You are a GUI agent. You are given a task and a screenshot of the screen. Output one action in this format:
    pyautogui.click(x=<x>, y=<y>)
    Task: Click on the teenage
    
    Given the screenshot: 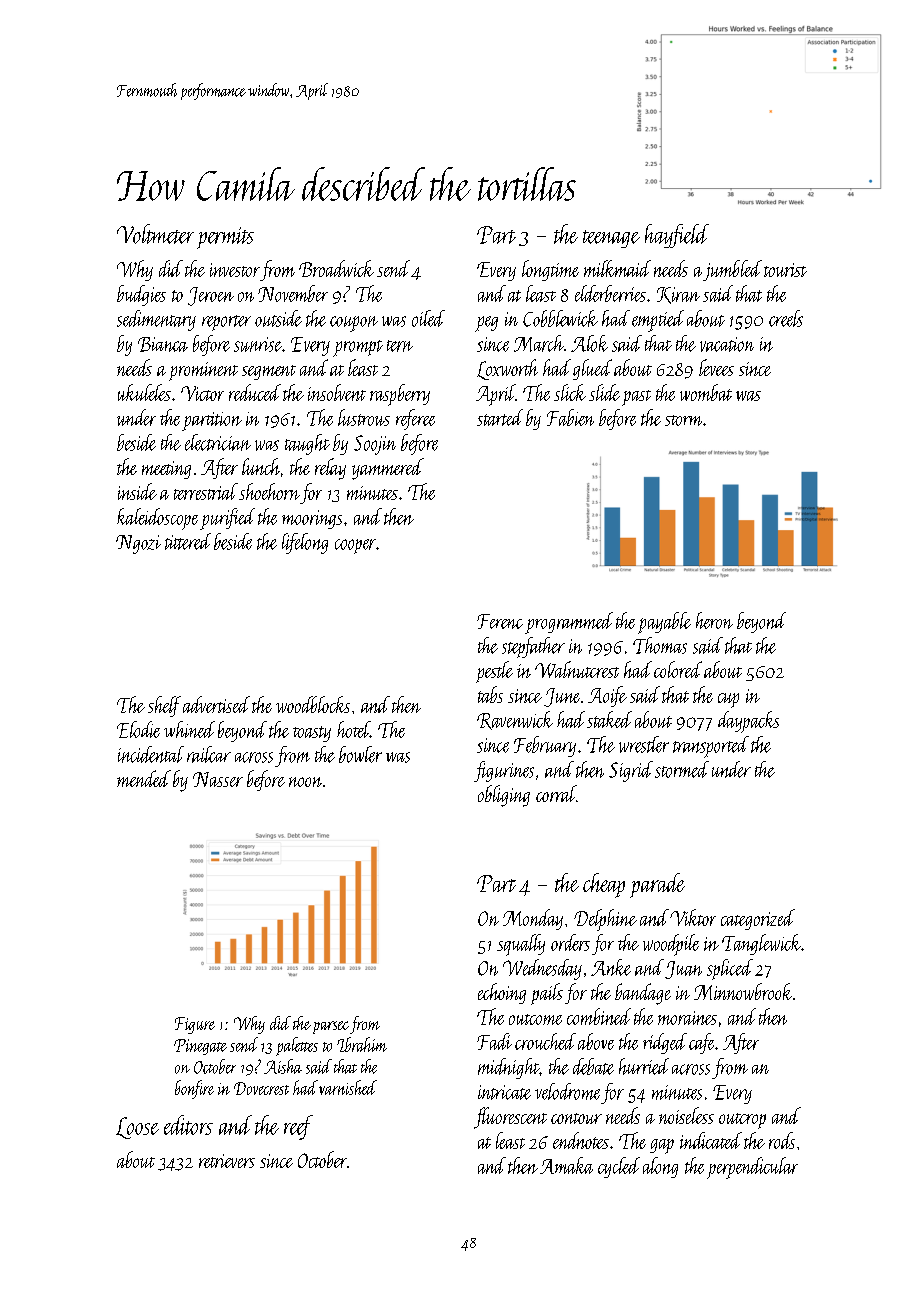 What is the action you would take?
    pyautogui.click(x=611, y=239)
